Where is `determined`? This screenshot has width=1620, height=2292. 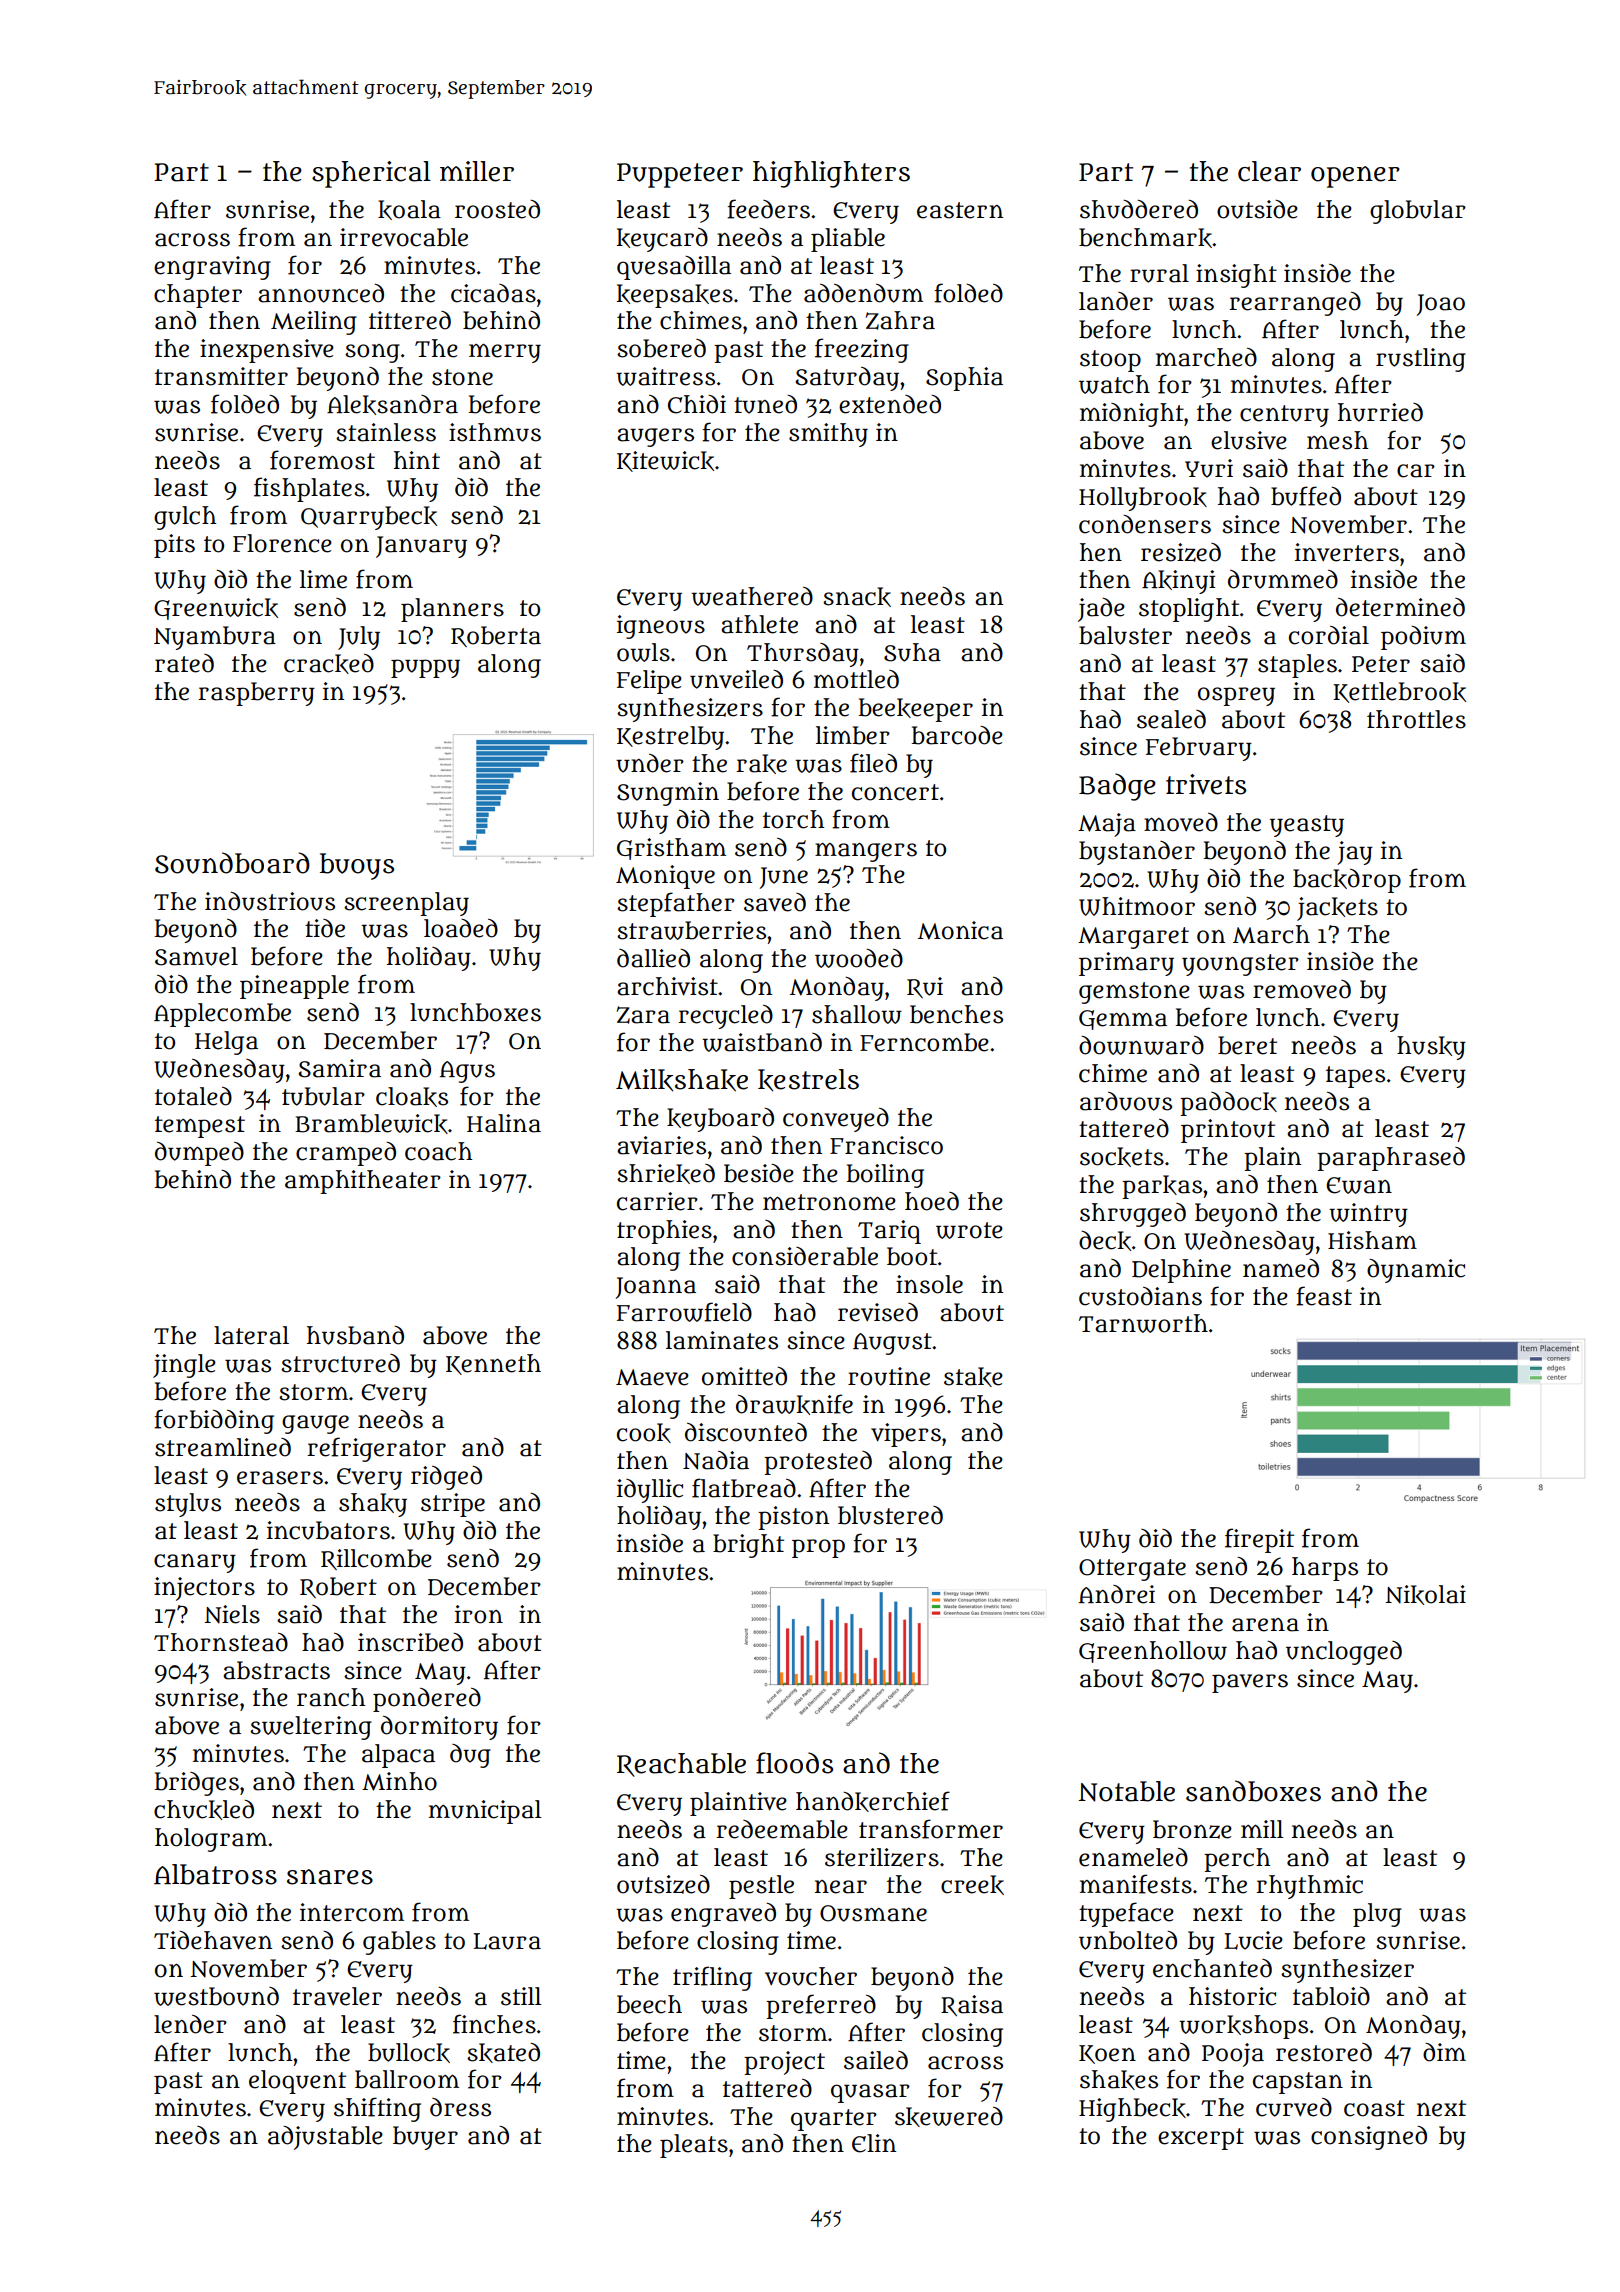
determined is located at coordinates (1400, 607).
